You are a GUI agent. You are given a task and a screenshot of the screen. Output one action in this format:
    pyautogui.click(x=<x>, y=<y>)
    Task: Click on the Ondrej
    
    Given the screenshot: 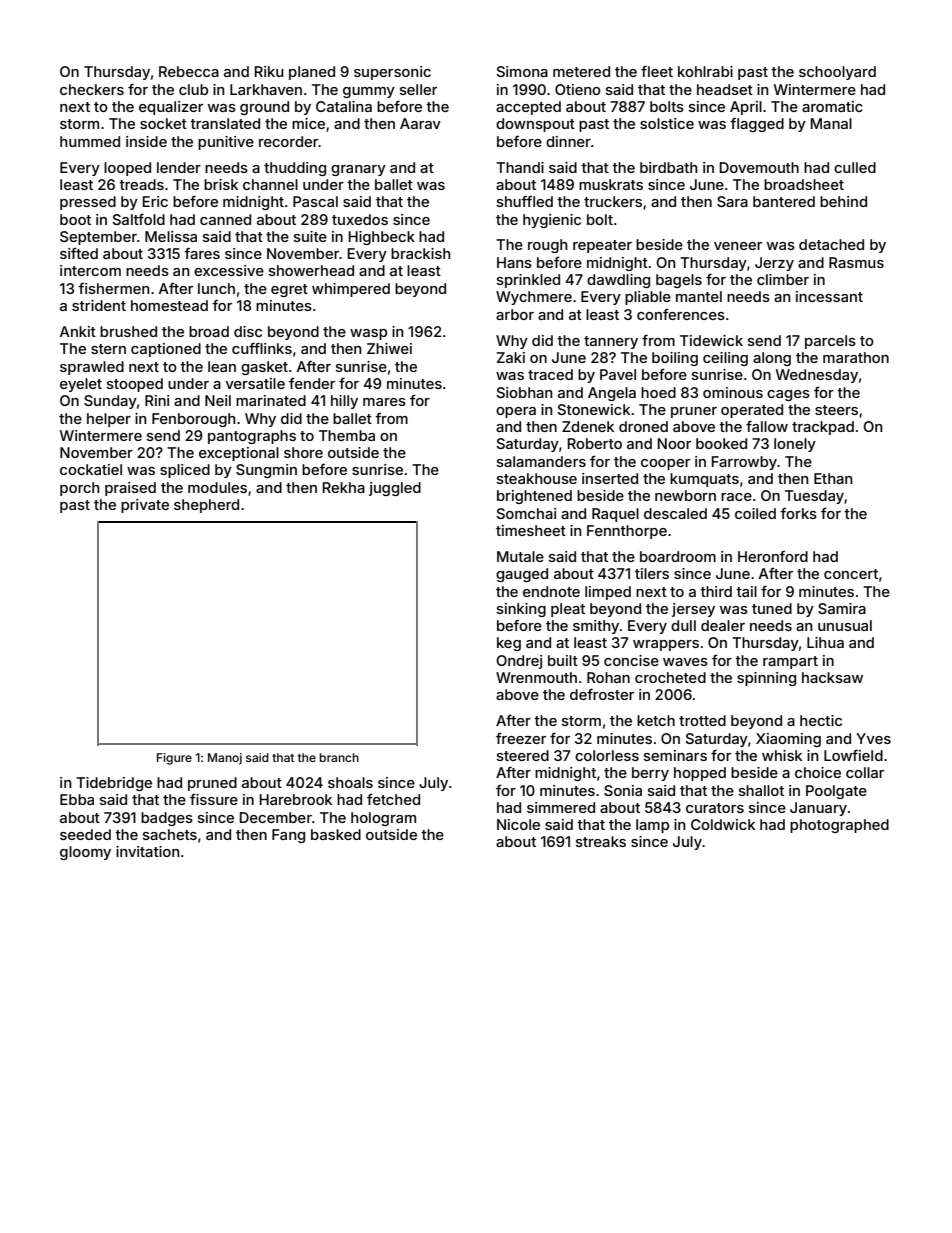 What is the action you would take?
    pyautogui.click(x=519, y=662)
